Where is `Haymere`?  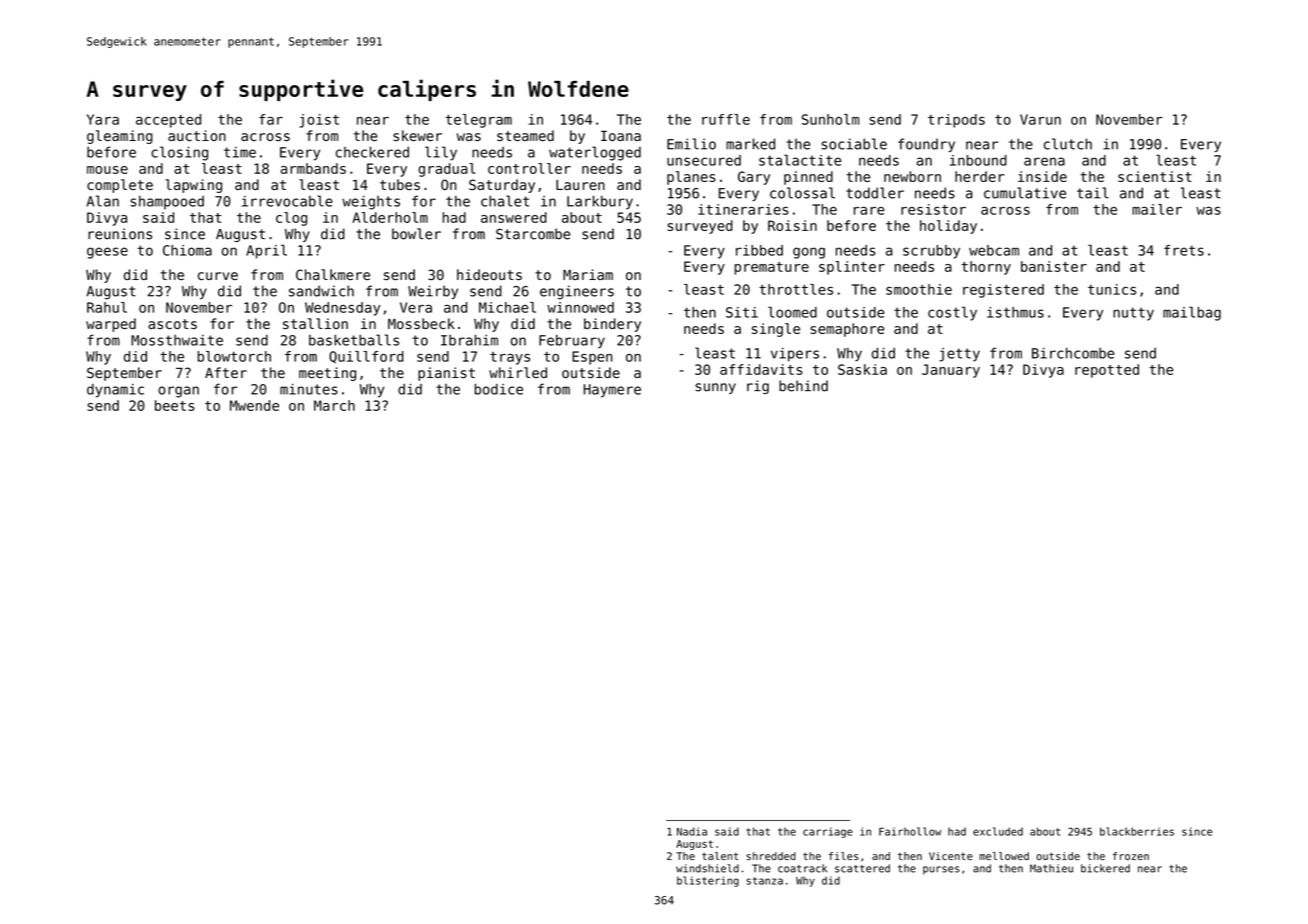 Haymere is located at coordinates (612, 391).
